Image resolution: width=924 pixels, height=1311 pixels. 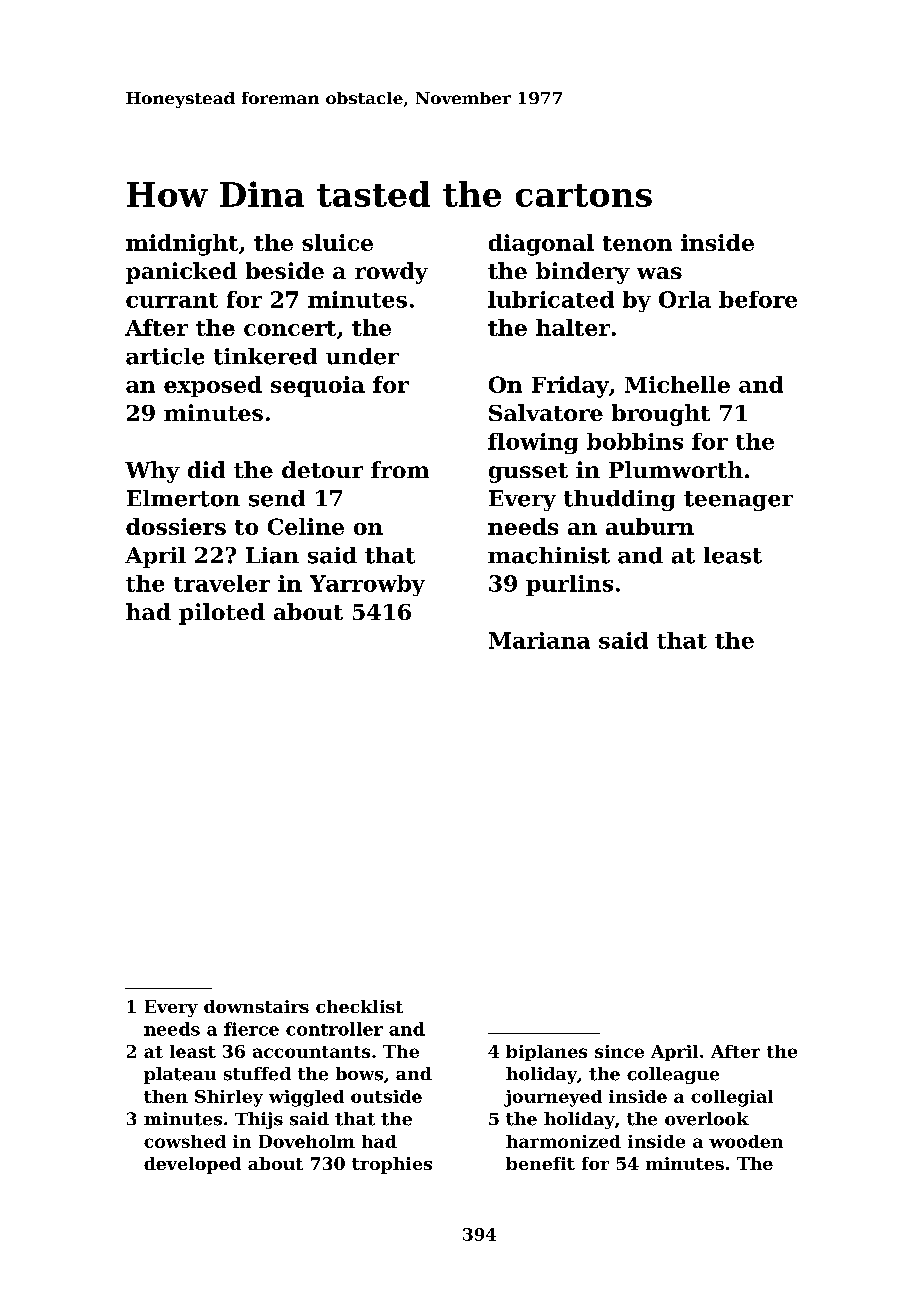 I want to click on since, so click(x=619, y=1051).
